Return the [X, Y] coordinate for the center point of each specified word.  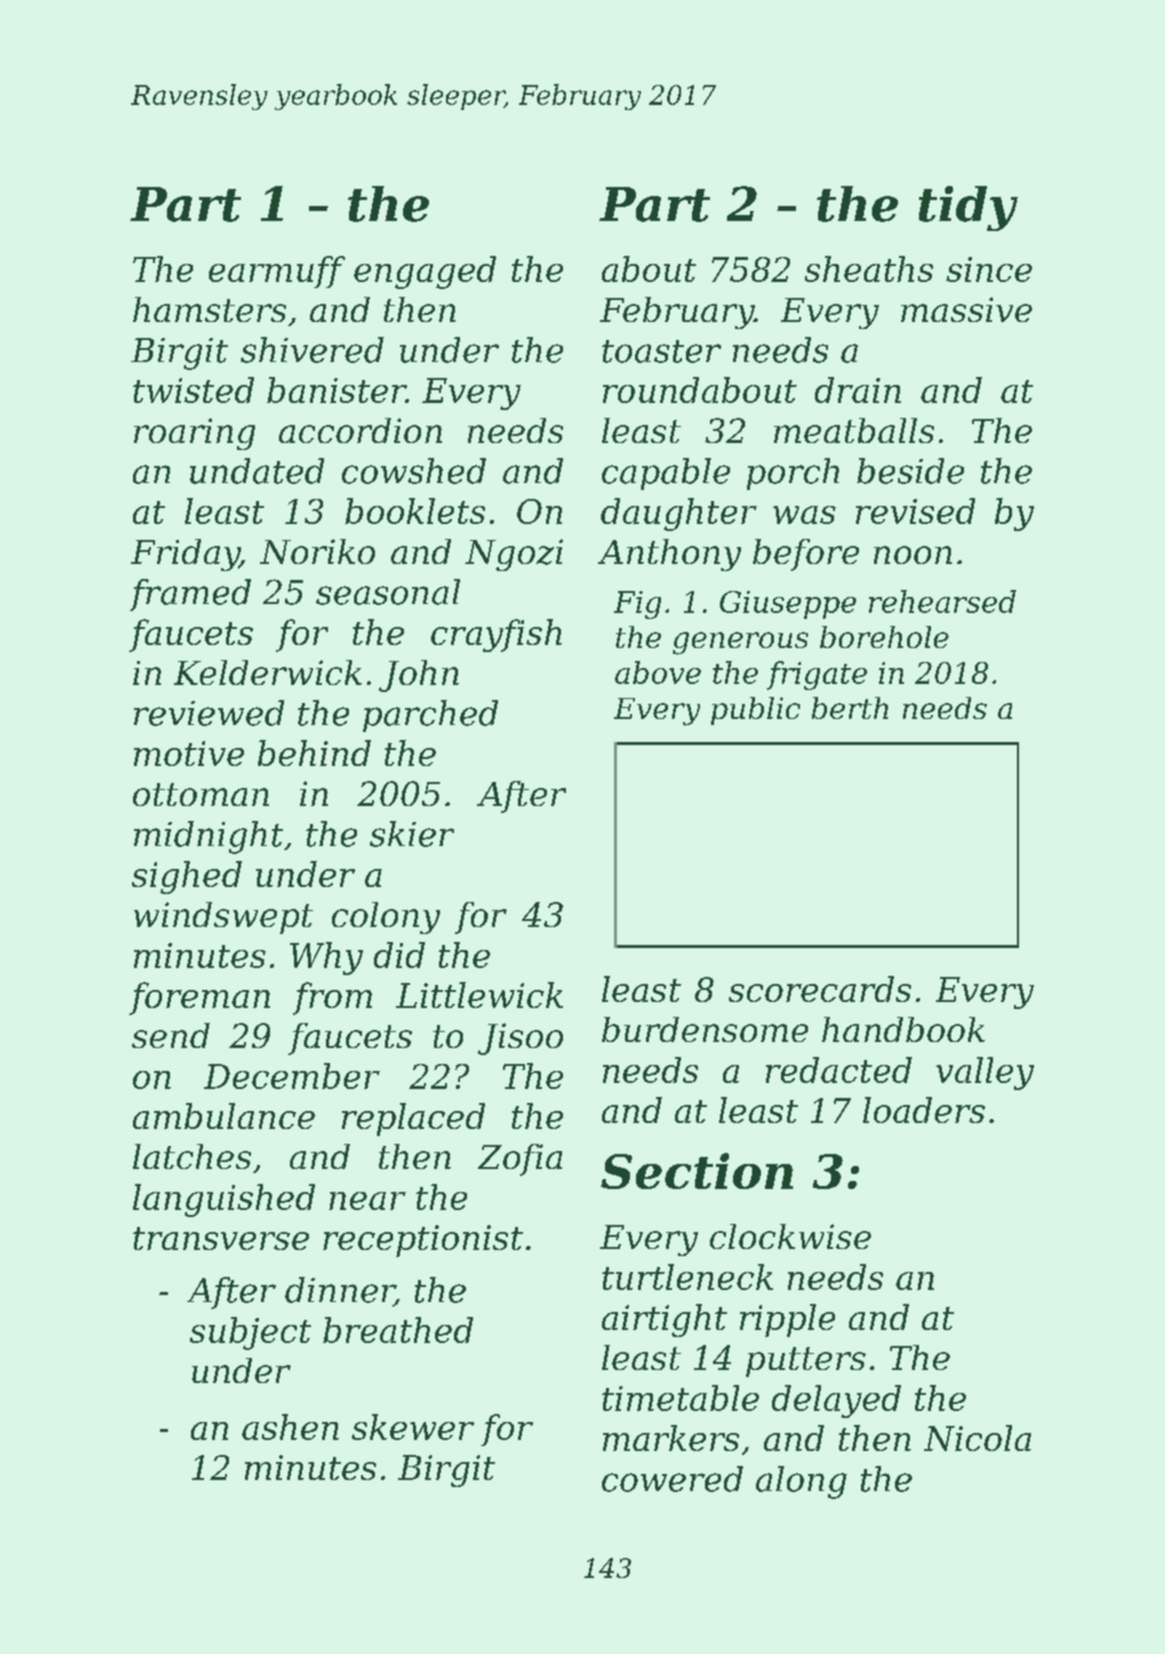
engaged [425, 272]
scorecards [820, 989]
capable [666, 474]
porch [793, 474]
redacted [839, 1070]
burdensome [705, 1029]
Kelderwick [268, 672]
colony [386, 918]
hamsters [209, 309]
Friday [185, 555]
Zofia [520, 1160]
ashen [290, 1427]
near [367, 1201]
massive [966, 309]
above [658, 672]
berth [850, 708]
